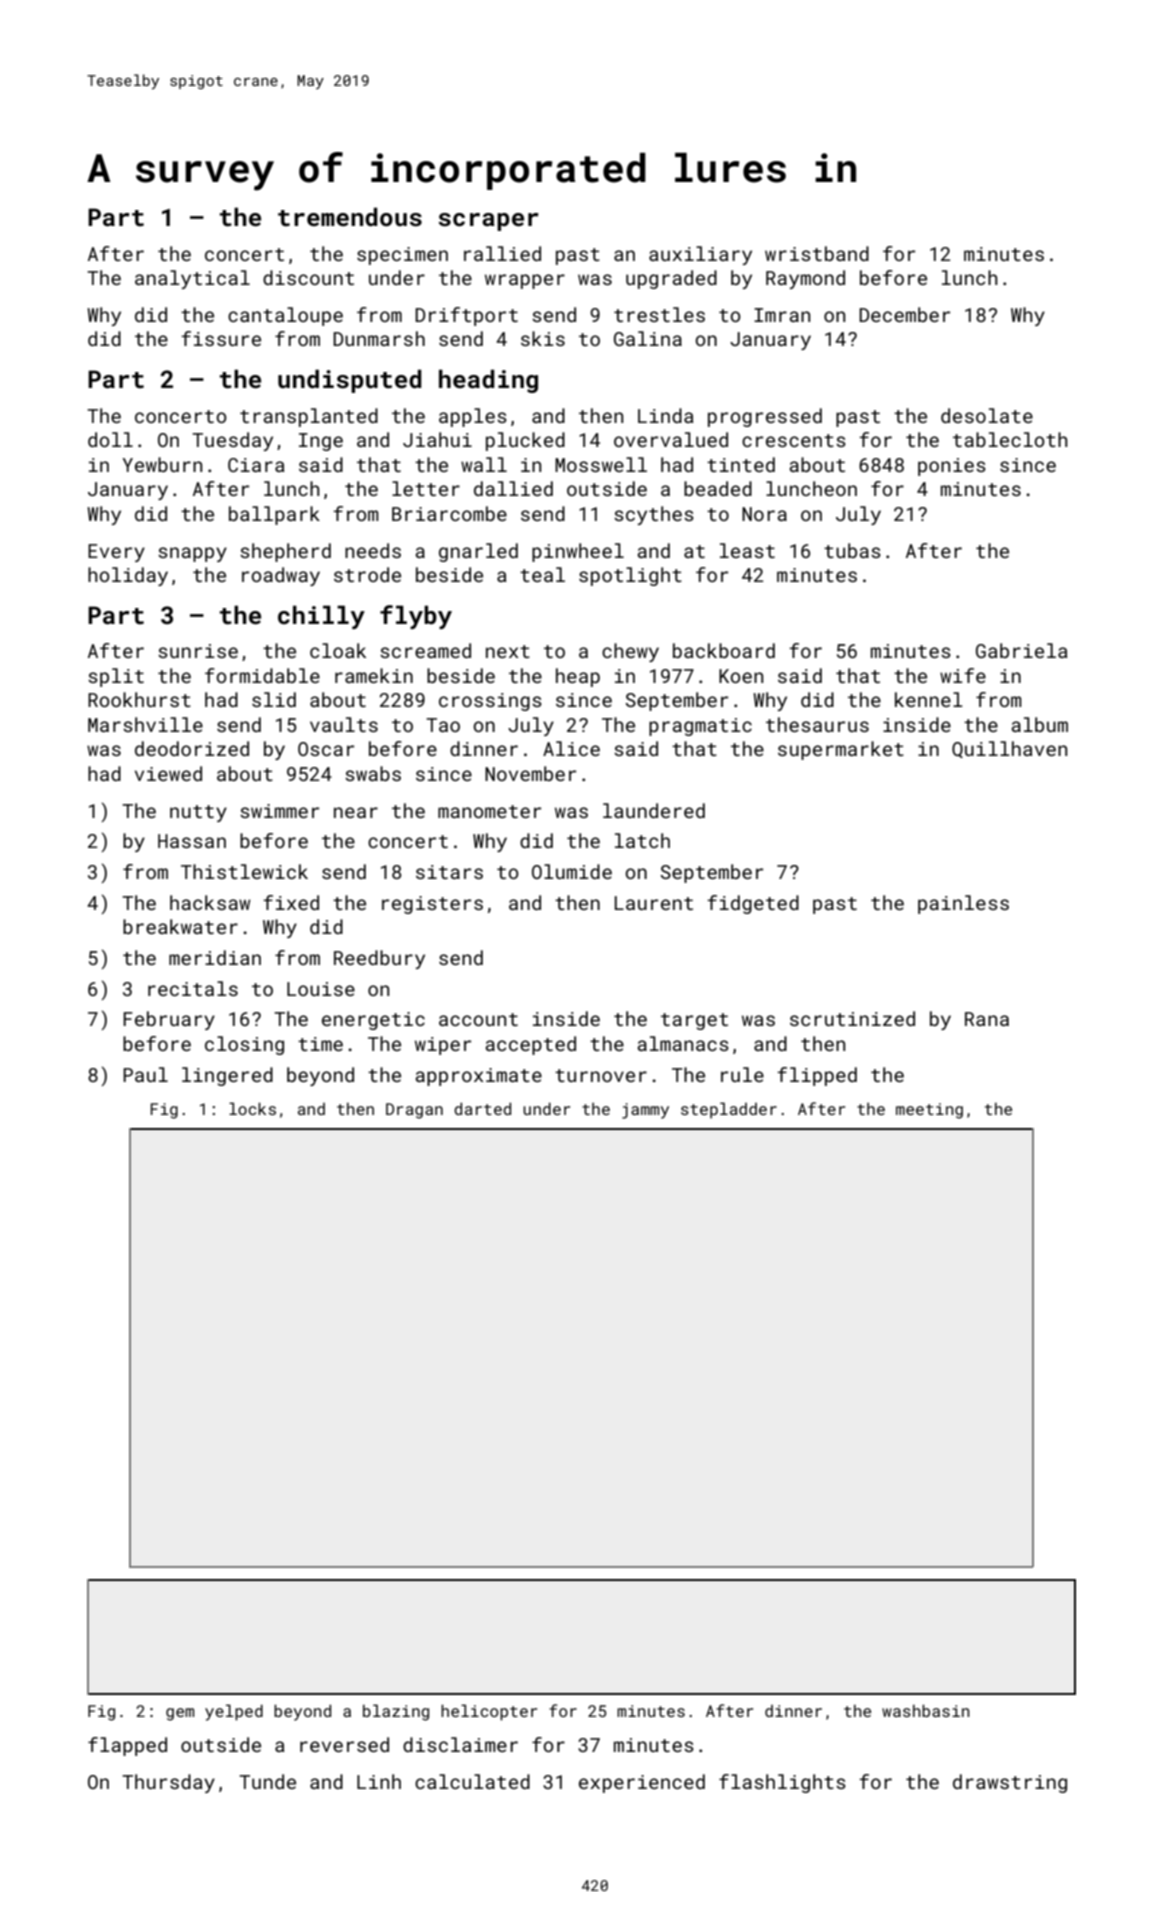 The height and width of the document is (1915, 1163). What do you see at coordinates (473, 417) in the document?
I see `apples` at bounding box center [473, 417].
